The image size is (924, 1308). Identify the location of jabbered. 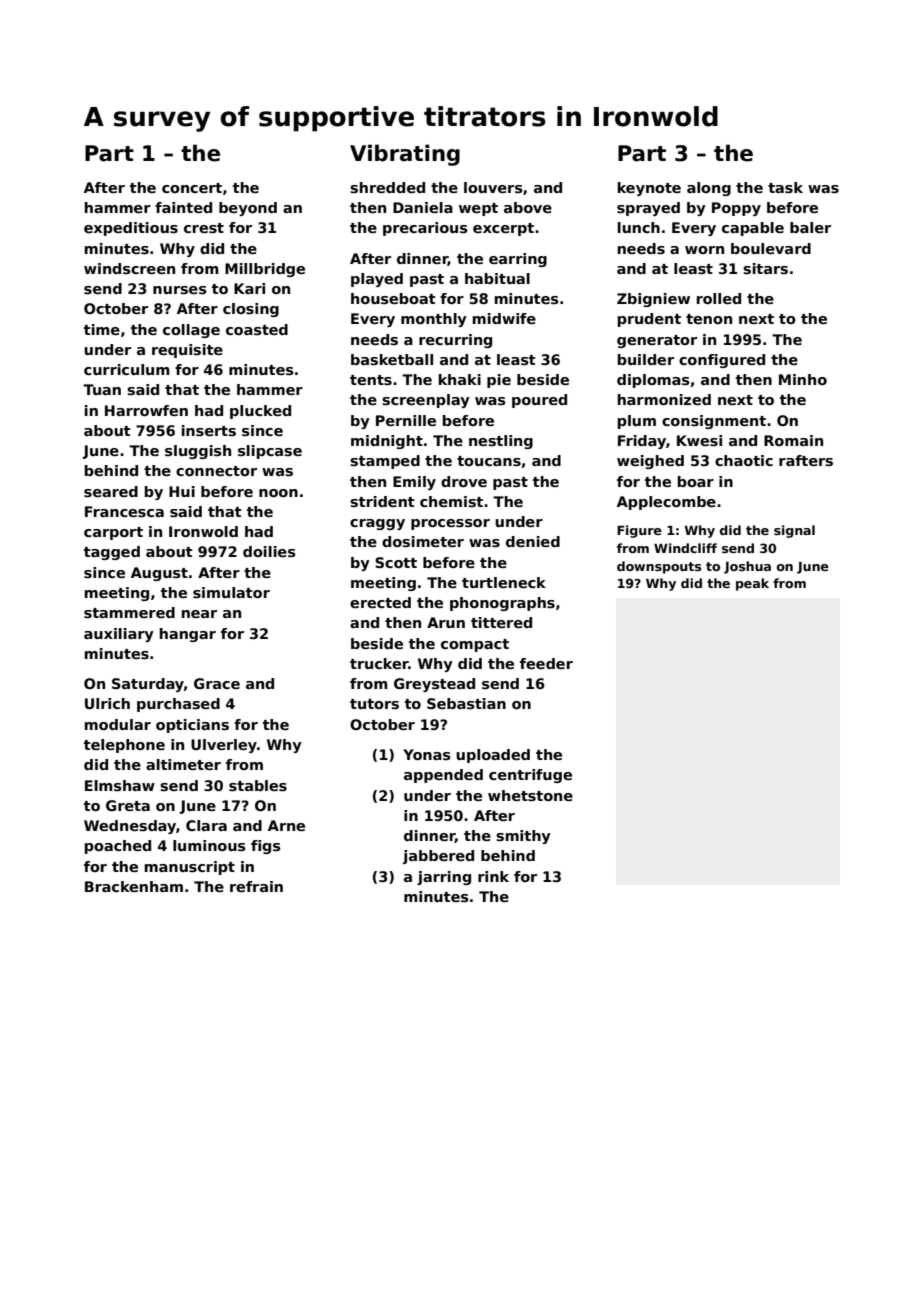
(438, 857).
